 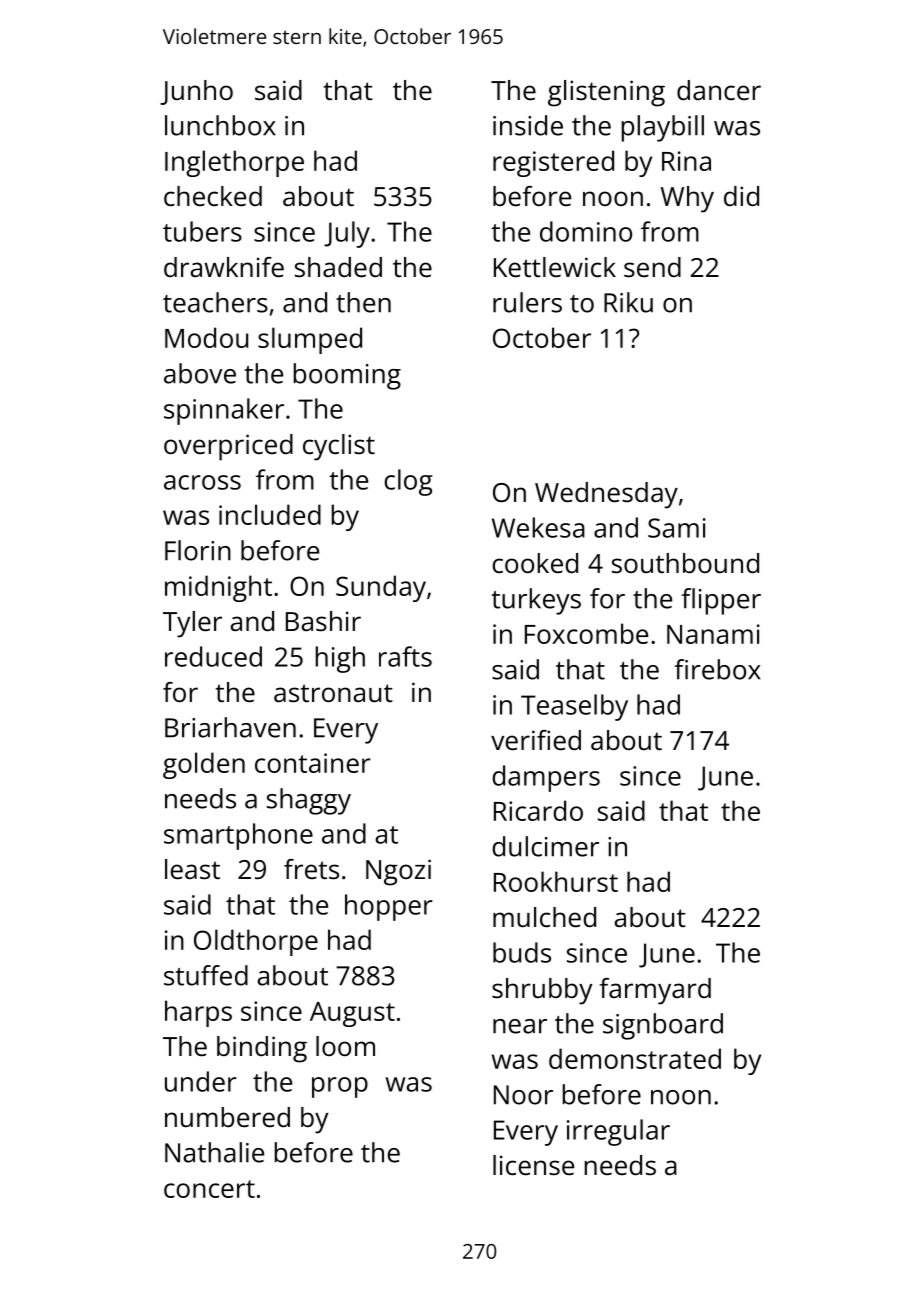 I want to click on did, so click(x=741, y=196).
